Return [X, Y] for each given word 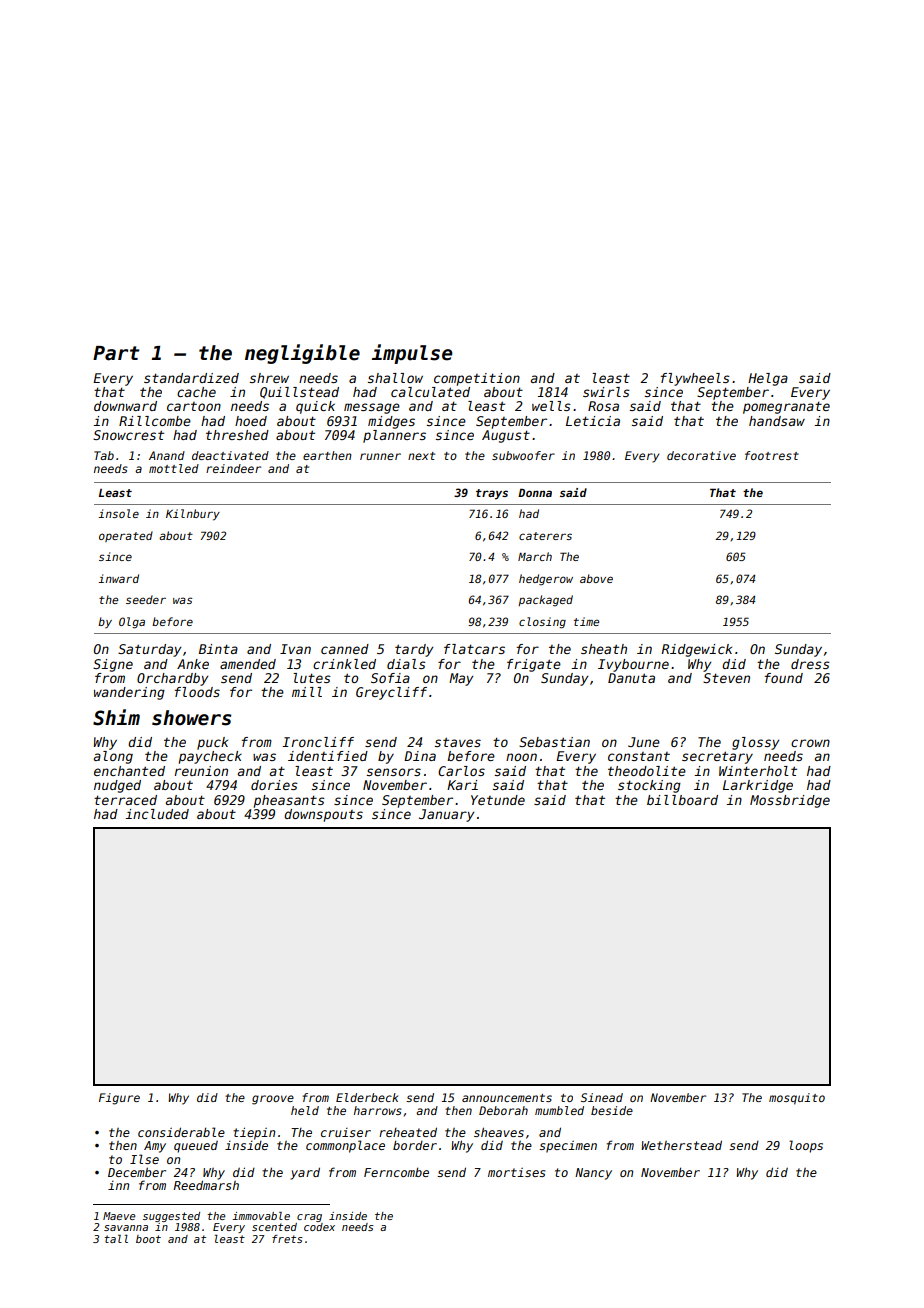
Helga [768, 379]
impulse [412, 354]
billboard [682, 800]
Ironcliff [318, 742]
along [113, 757]
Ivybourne [633, 665]
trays [492, 494]
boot [148, 1239]
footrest [772, 455]
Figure [119, 1099]
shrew [269, 378]
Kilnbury [193, 515]
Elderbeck [367, 1097]
